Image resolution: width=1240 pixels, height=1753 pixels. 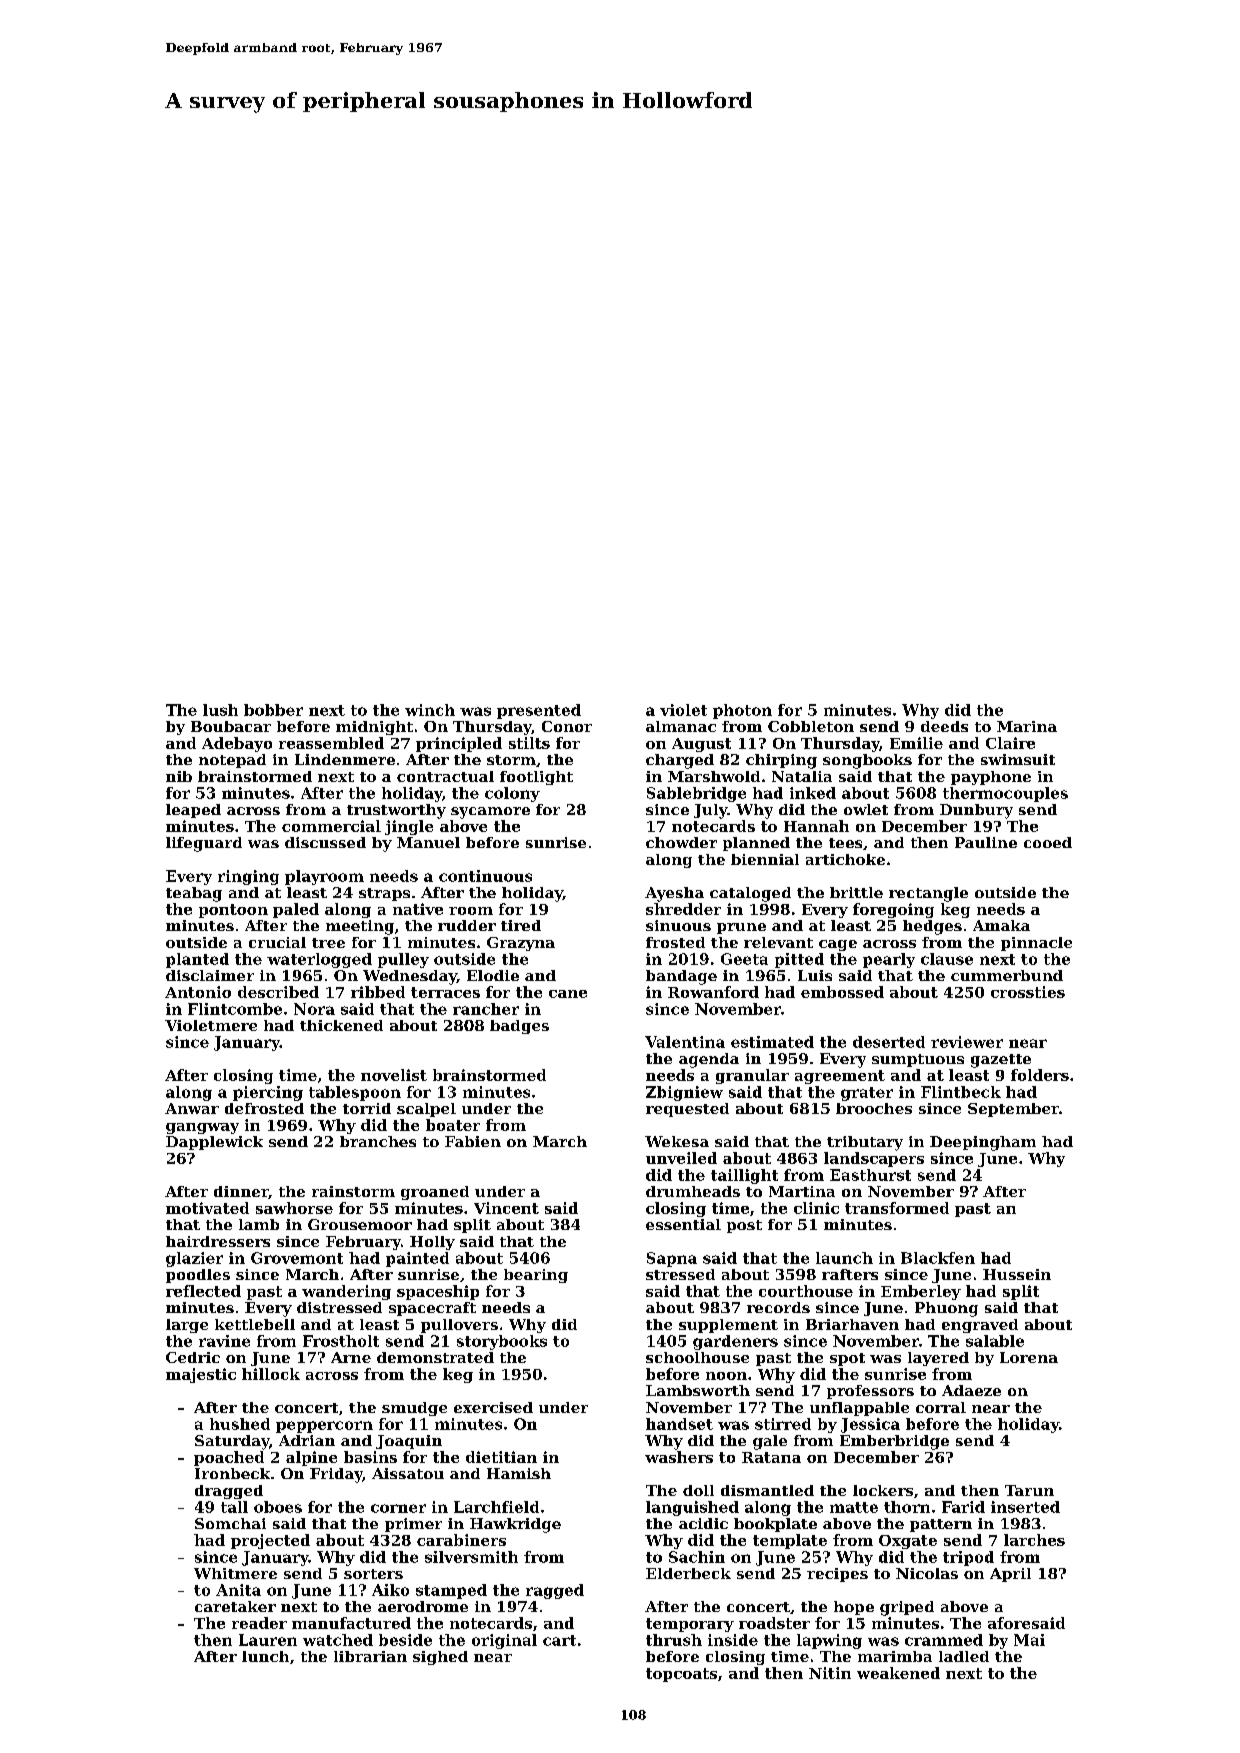 I want to click on cart, so click(x=559, y=1640).
